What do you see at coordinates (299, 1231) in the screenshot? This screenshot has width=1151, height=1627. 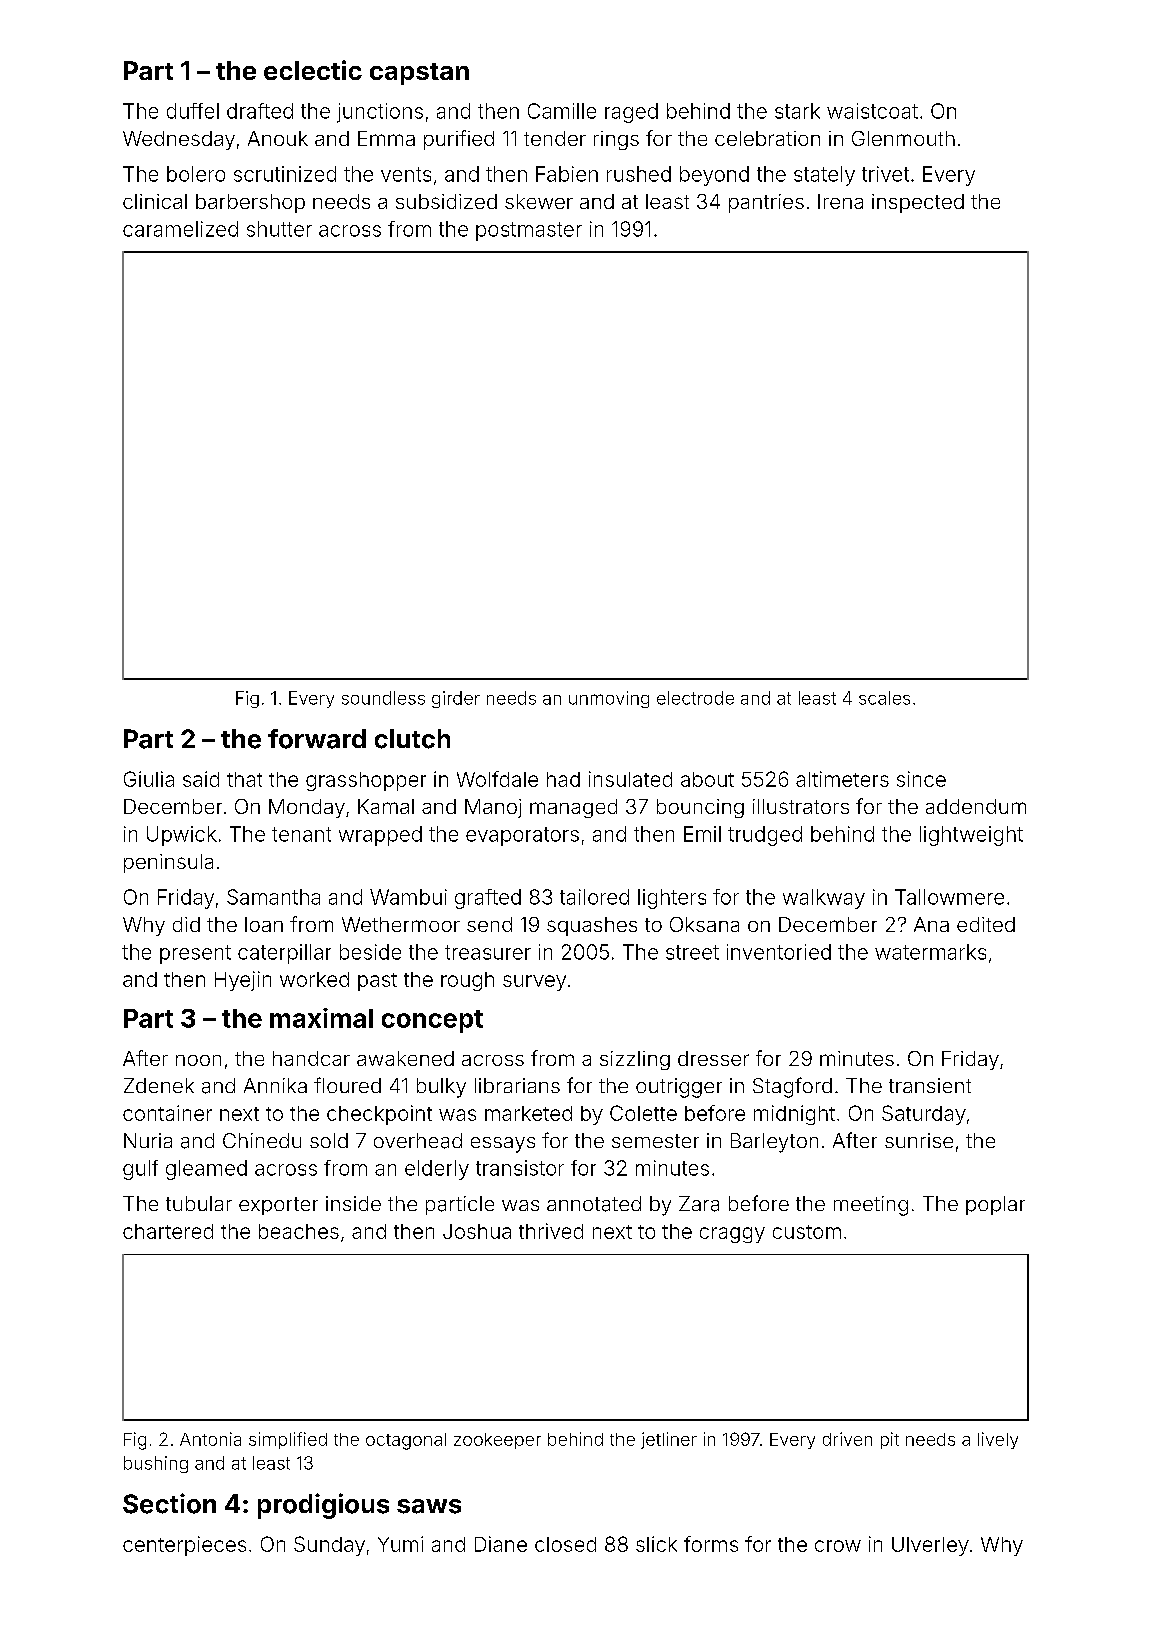 I see `beaches` at bounding box center [299, 1231].
